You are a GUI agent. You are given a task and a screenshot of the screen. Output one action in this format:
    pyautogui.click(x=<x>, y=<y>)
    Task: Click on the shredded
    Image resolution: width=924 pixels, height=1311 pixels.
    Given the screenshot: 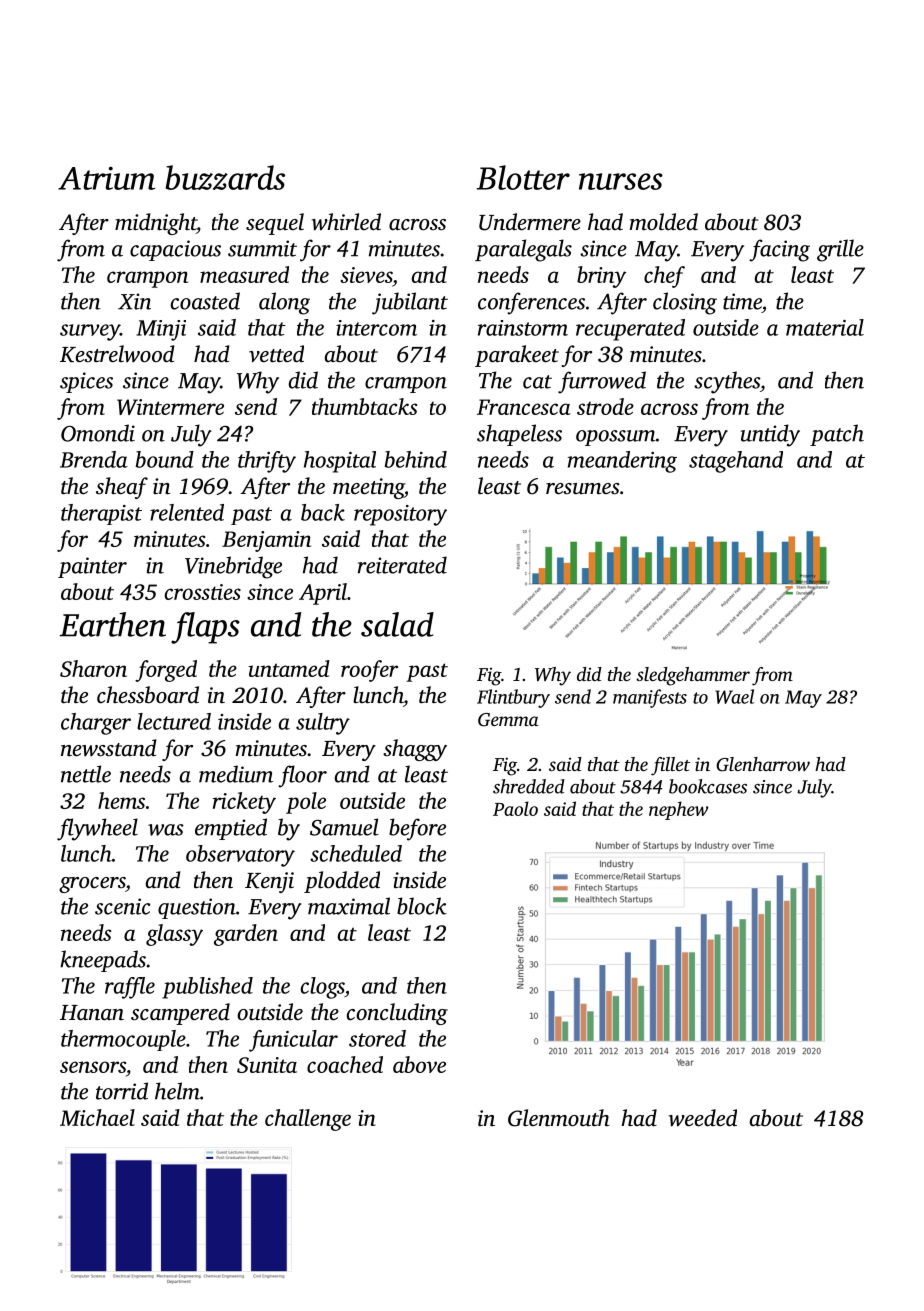 What is the action you would take?
    pyautogui.click(x=529, y=786)
